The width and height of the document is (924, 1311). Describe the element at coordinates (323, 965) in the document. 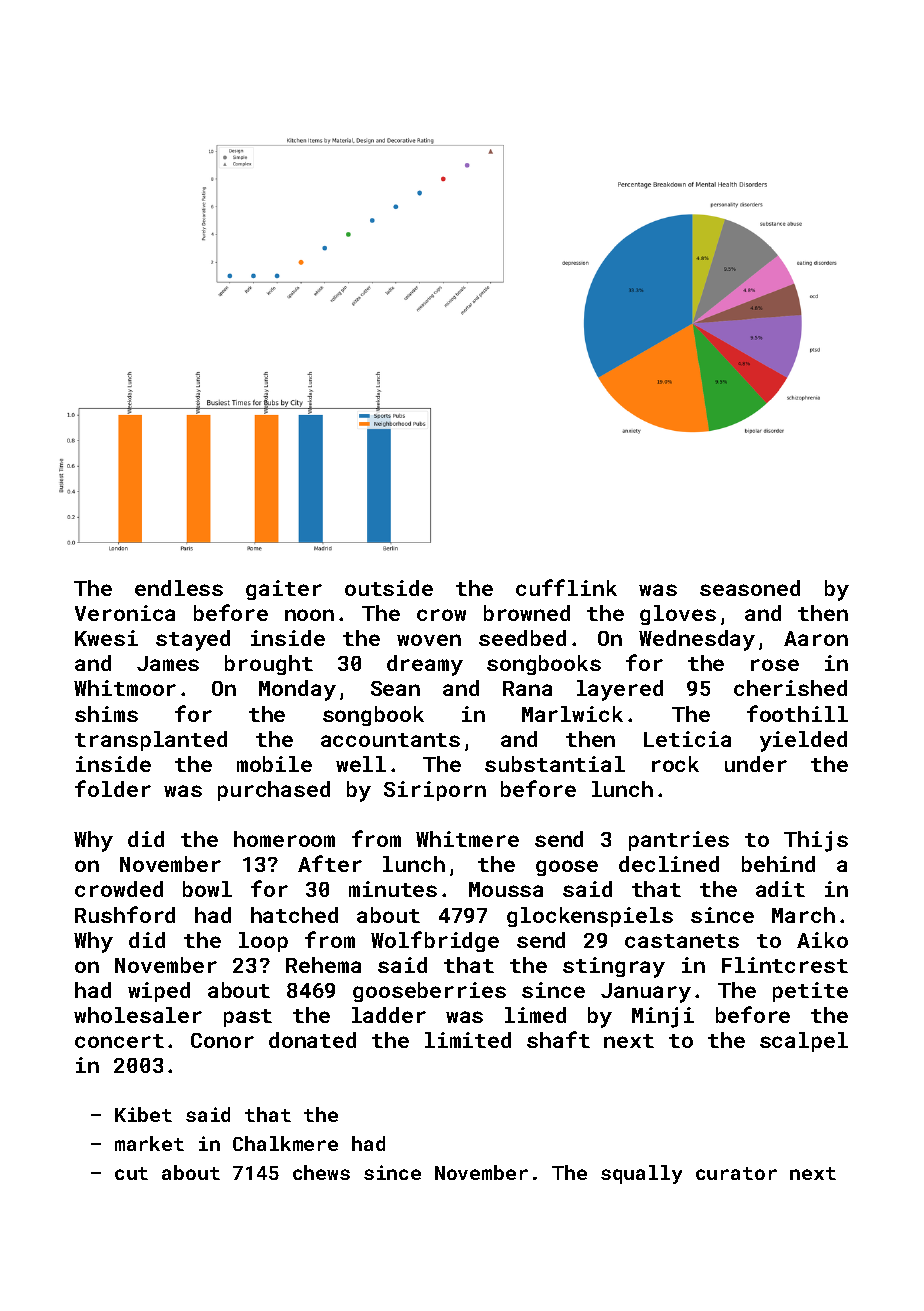

I see `Rehema` at that location.
